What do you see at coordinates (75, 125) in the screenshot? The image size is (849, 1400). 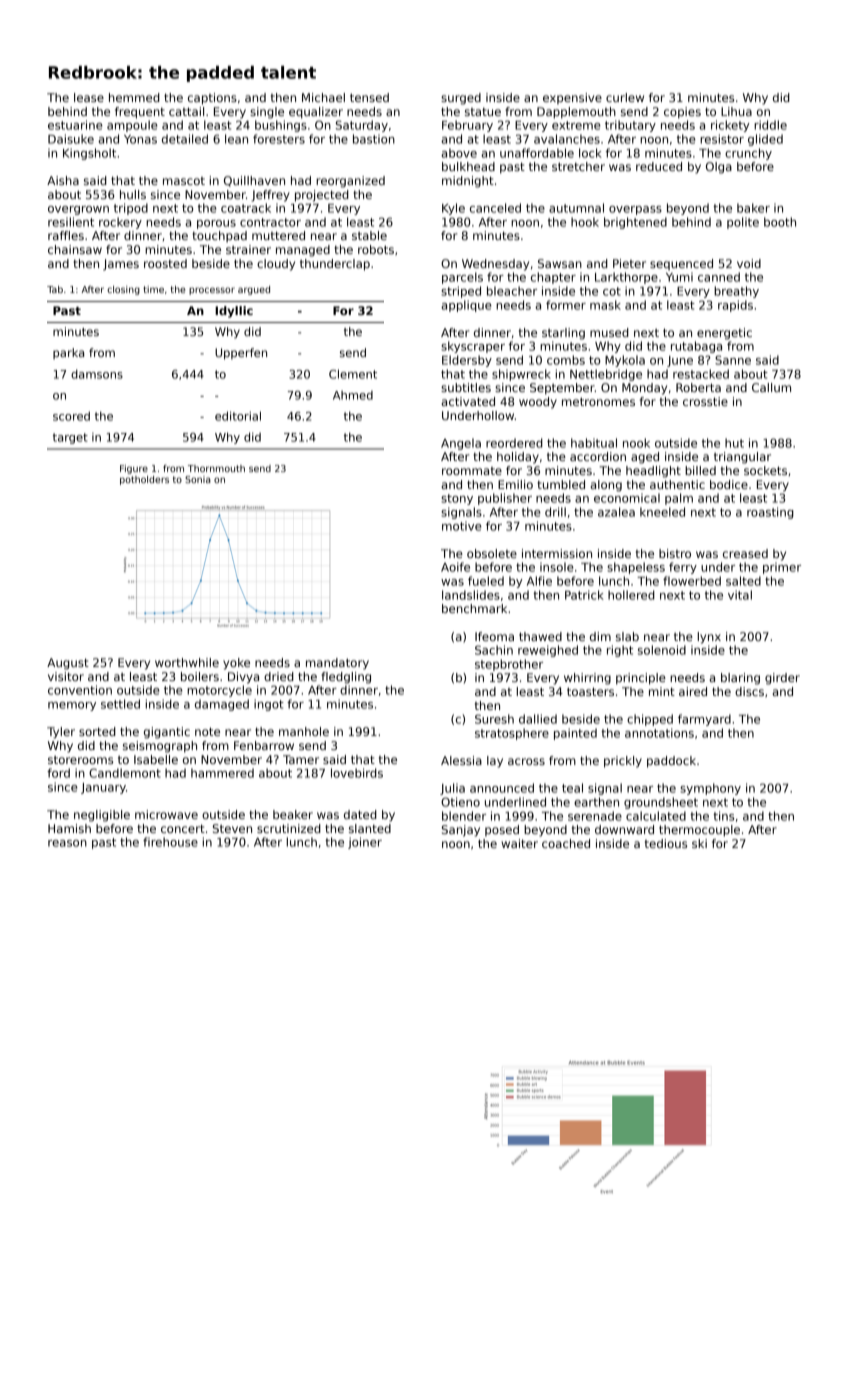 I see `estuarine` at bounding box center [75, 125].
